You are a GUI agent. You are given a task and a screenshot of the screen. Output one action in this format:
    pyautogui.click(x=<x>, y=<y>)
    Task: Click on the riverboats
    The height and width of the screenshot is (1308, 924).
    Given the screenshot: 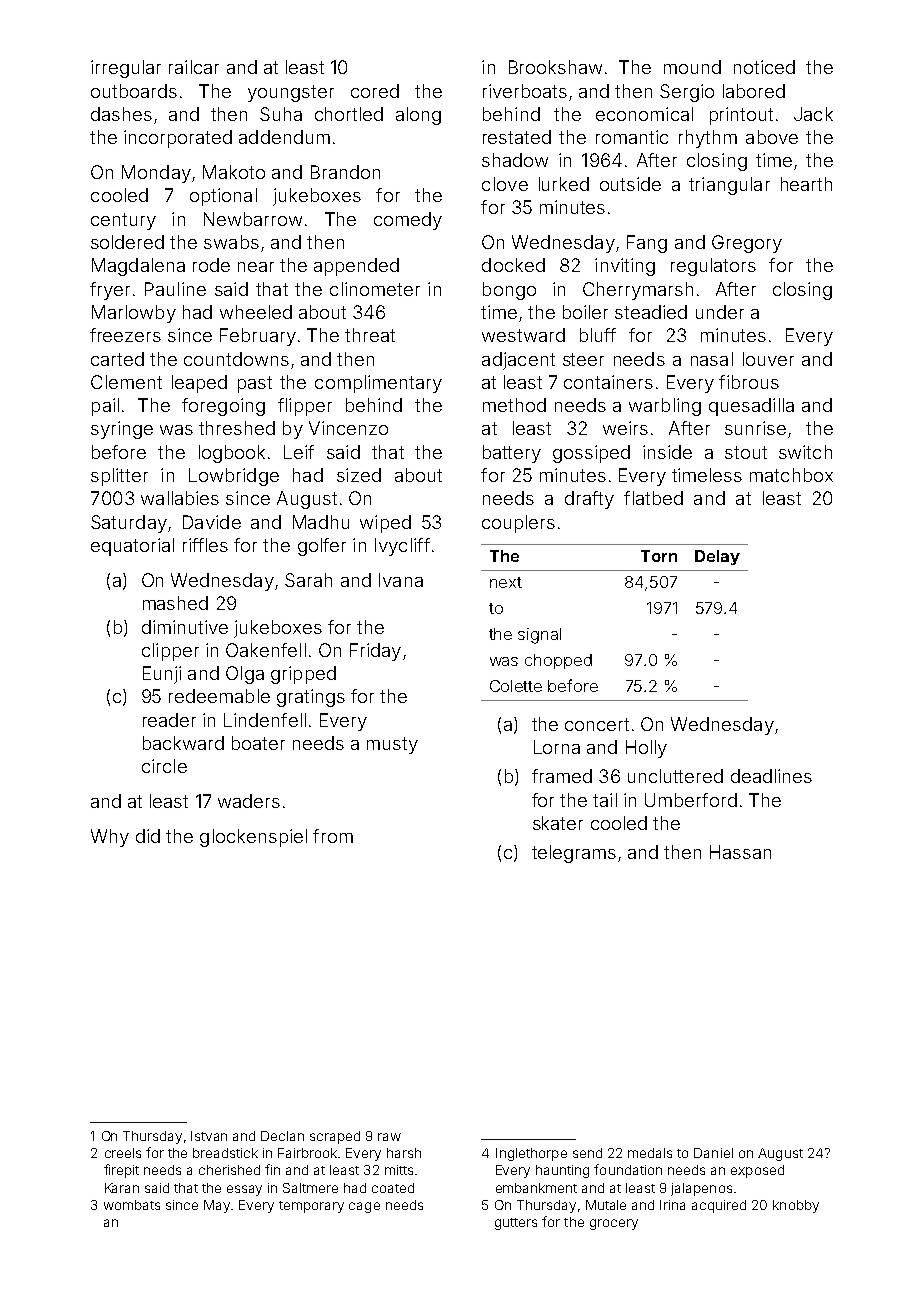 What is the action you would take?
    pyautogui.click(x=525, y=91)
